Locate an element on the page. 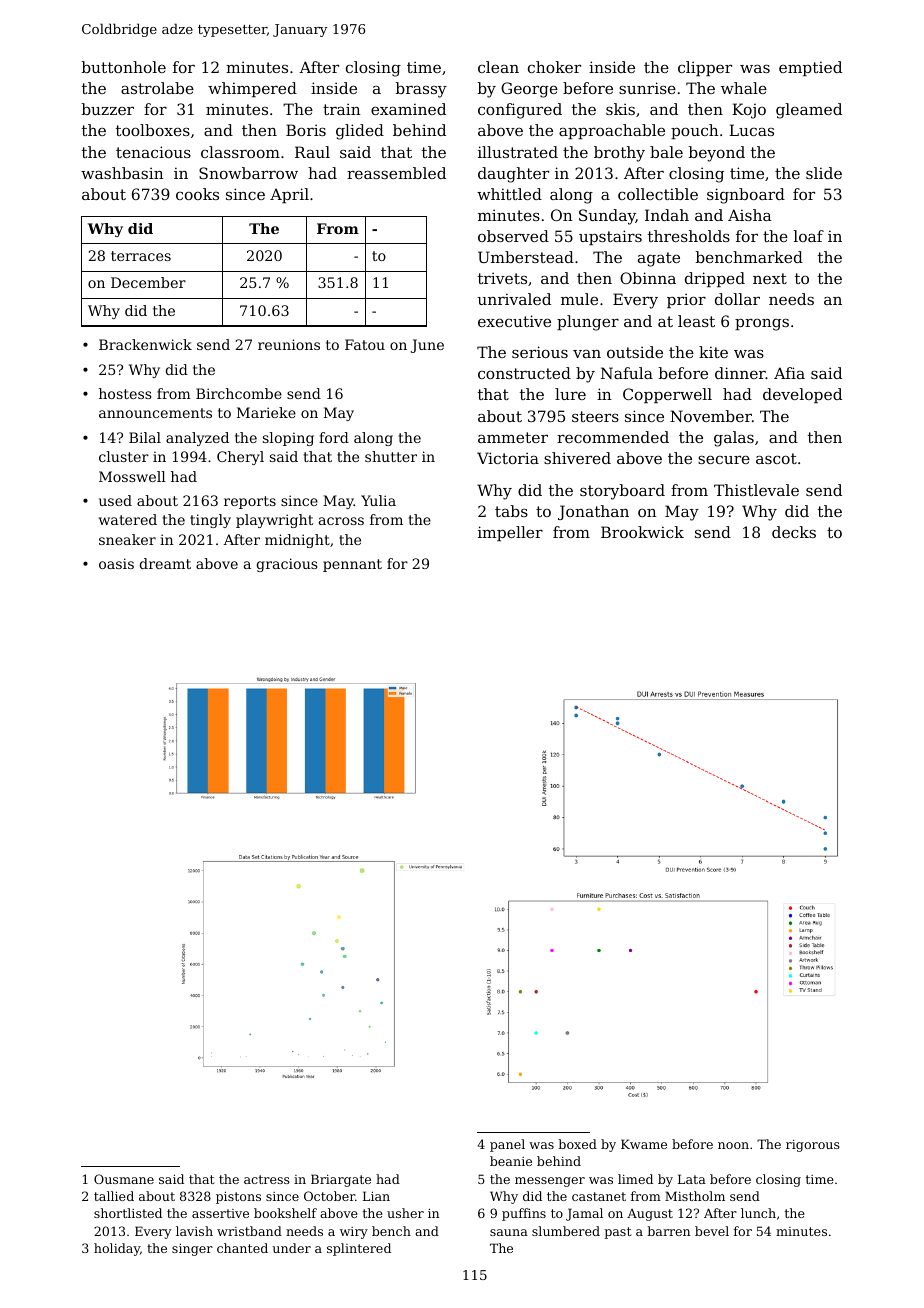 This image has height=1308, width=924. Ousmane is located at coordinates (124, 1179).
